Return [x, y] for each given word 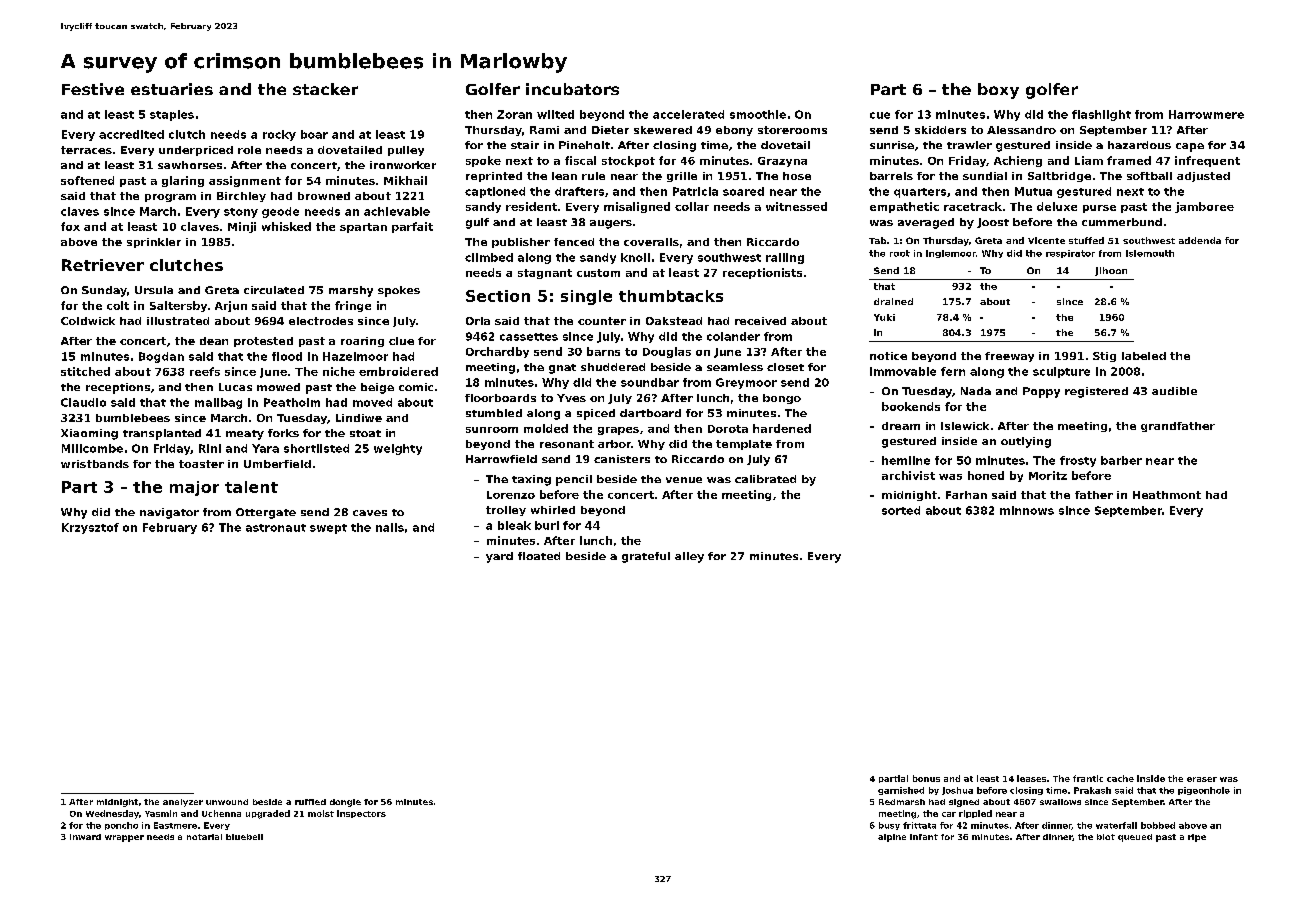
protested [263, 342]
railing [785, 258]
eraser [1202, 779]
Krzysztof [90, 528]
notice [888, 356]
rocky [279, 135]
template [744, 445]
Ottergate [266, 513]
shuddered [613, 367]
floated [539, 556]
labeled [1144, 356]
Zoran [514, 114]
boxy [998, 91]
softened [87, 180]
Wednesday [112, 814]
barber [1121, 460]
